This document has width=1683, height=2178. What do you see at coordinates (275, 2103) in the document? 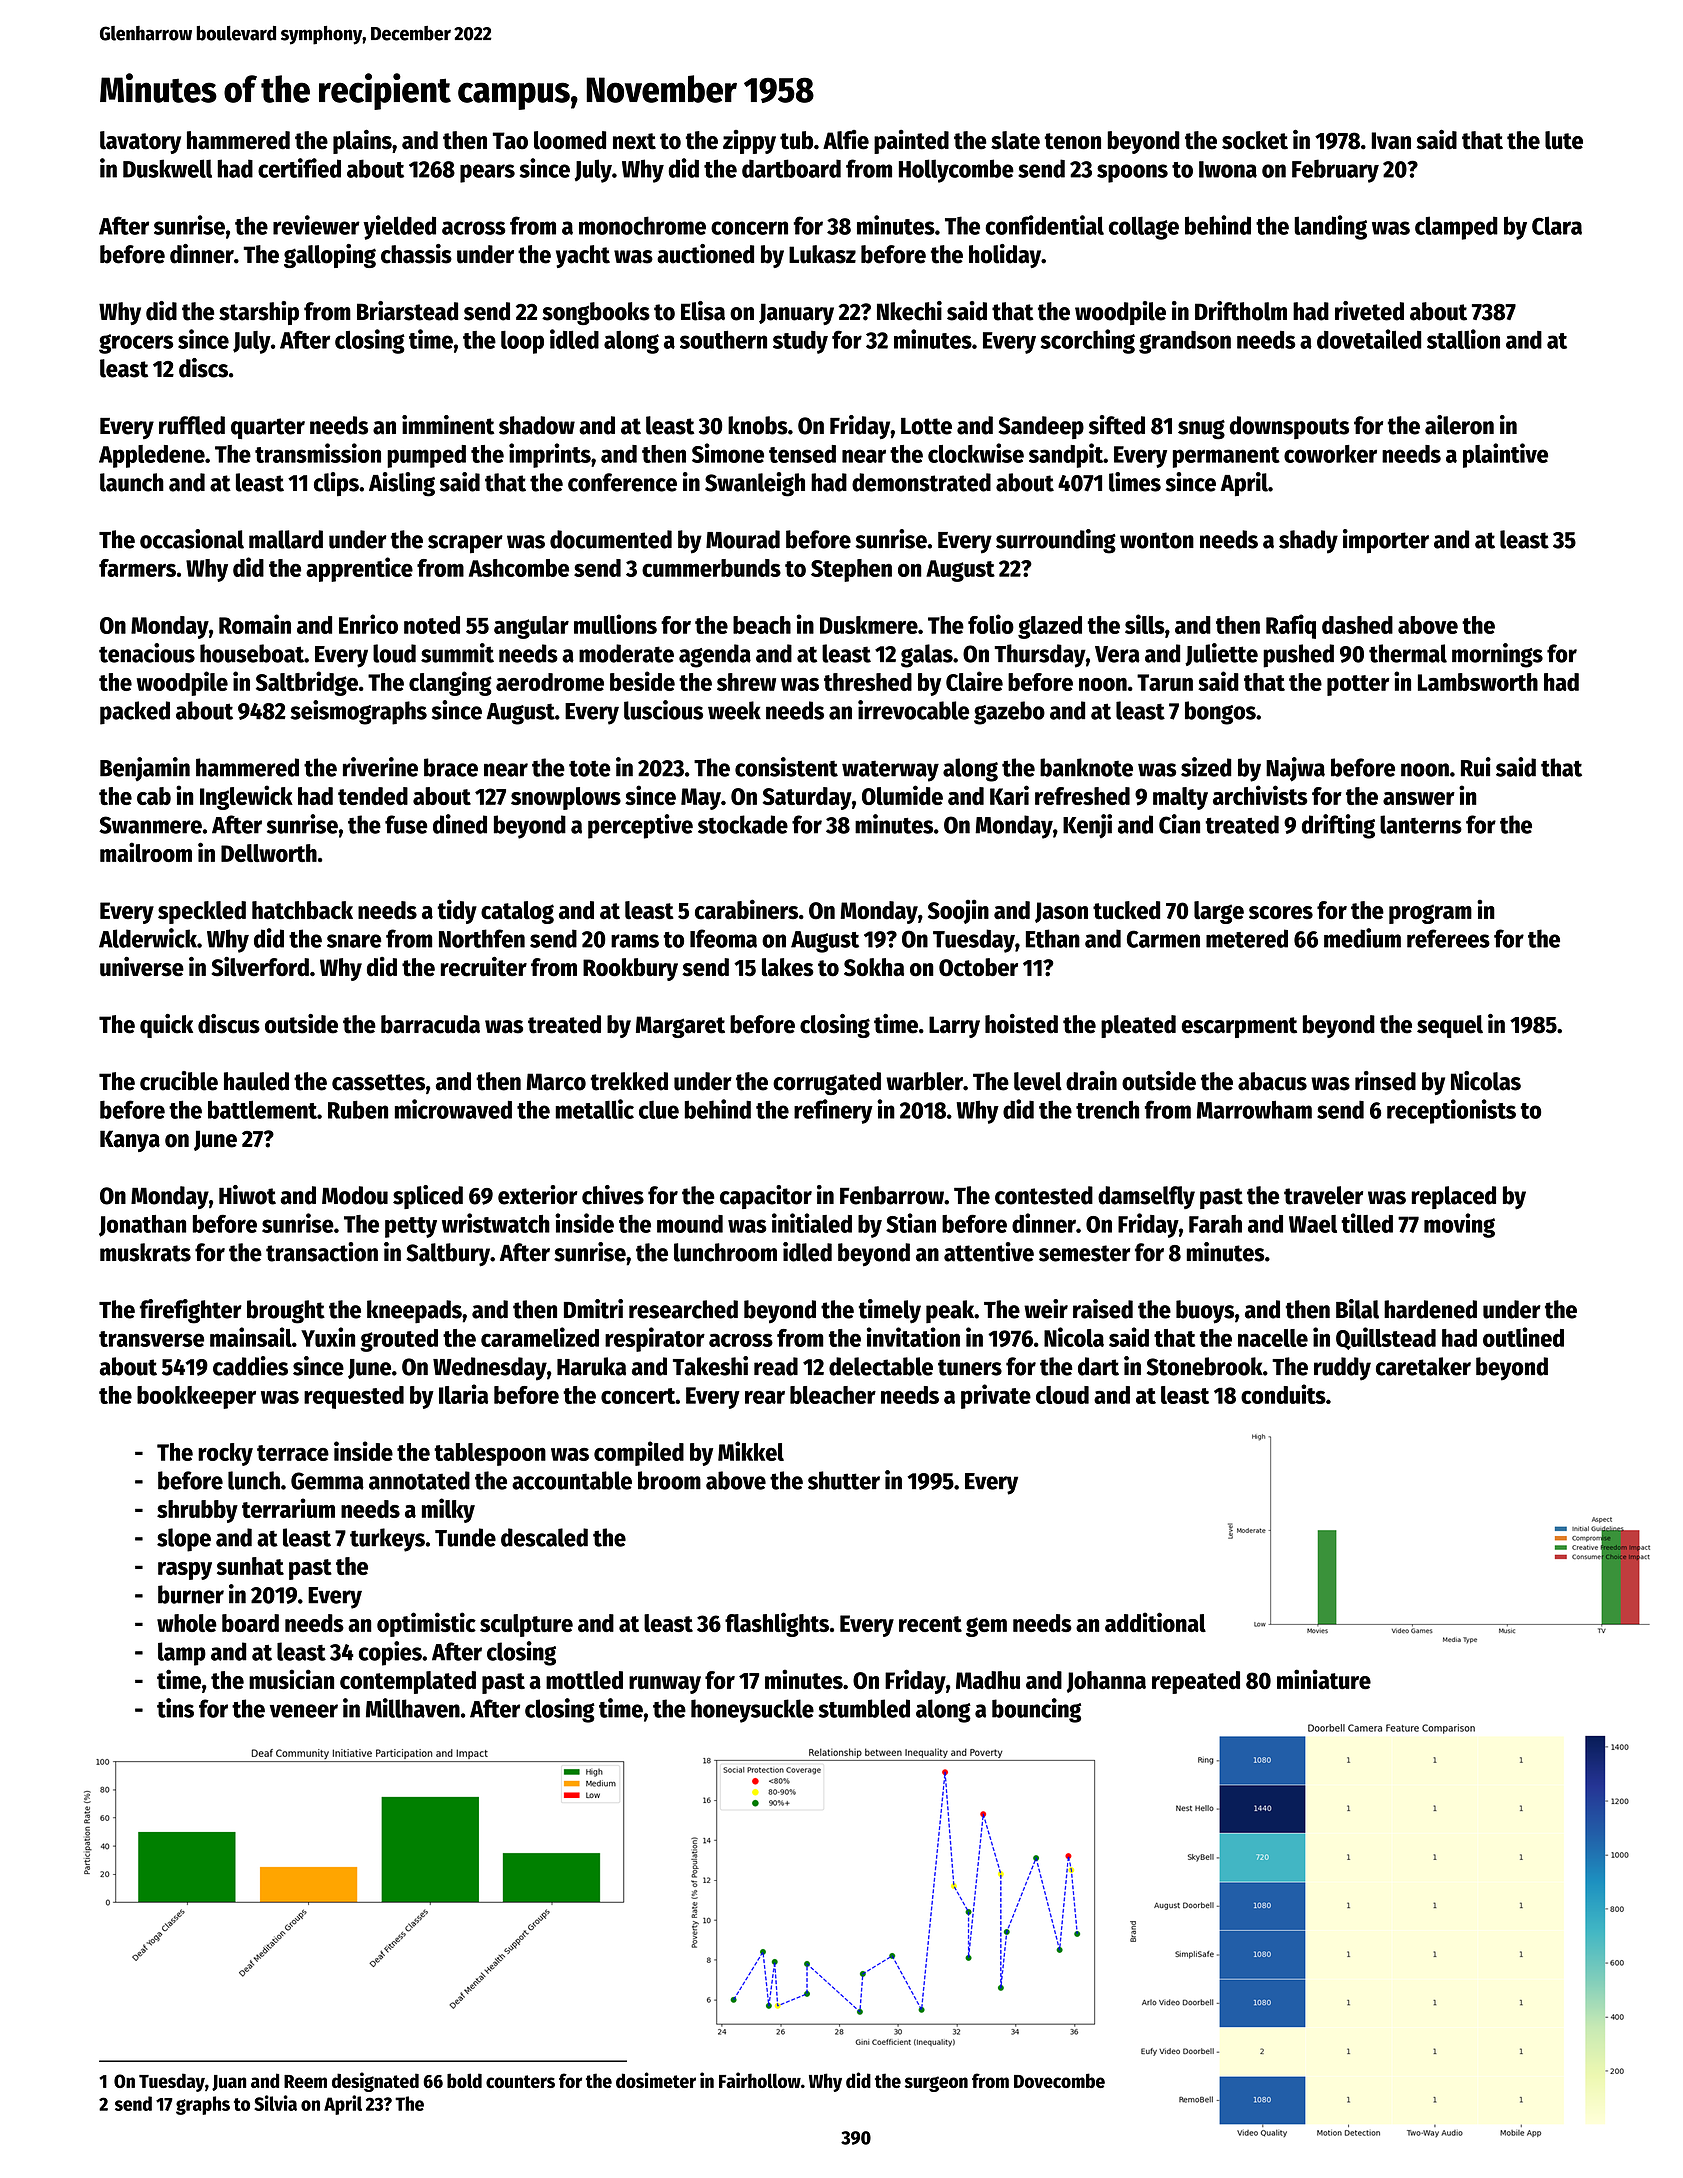
I see `Silvia` at bounding box center [275, 2103].
